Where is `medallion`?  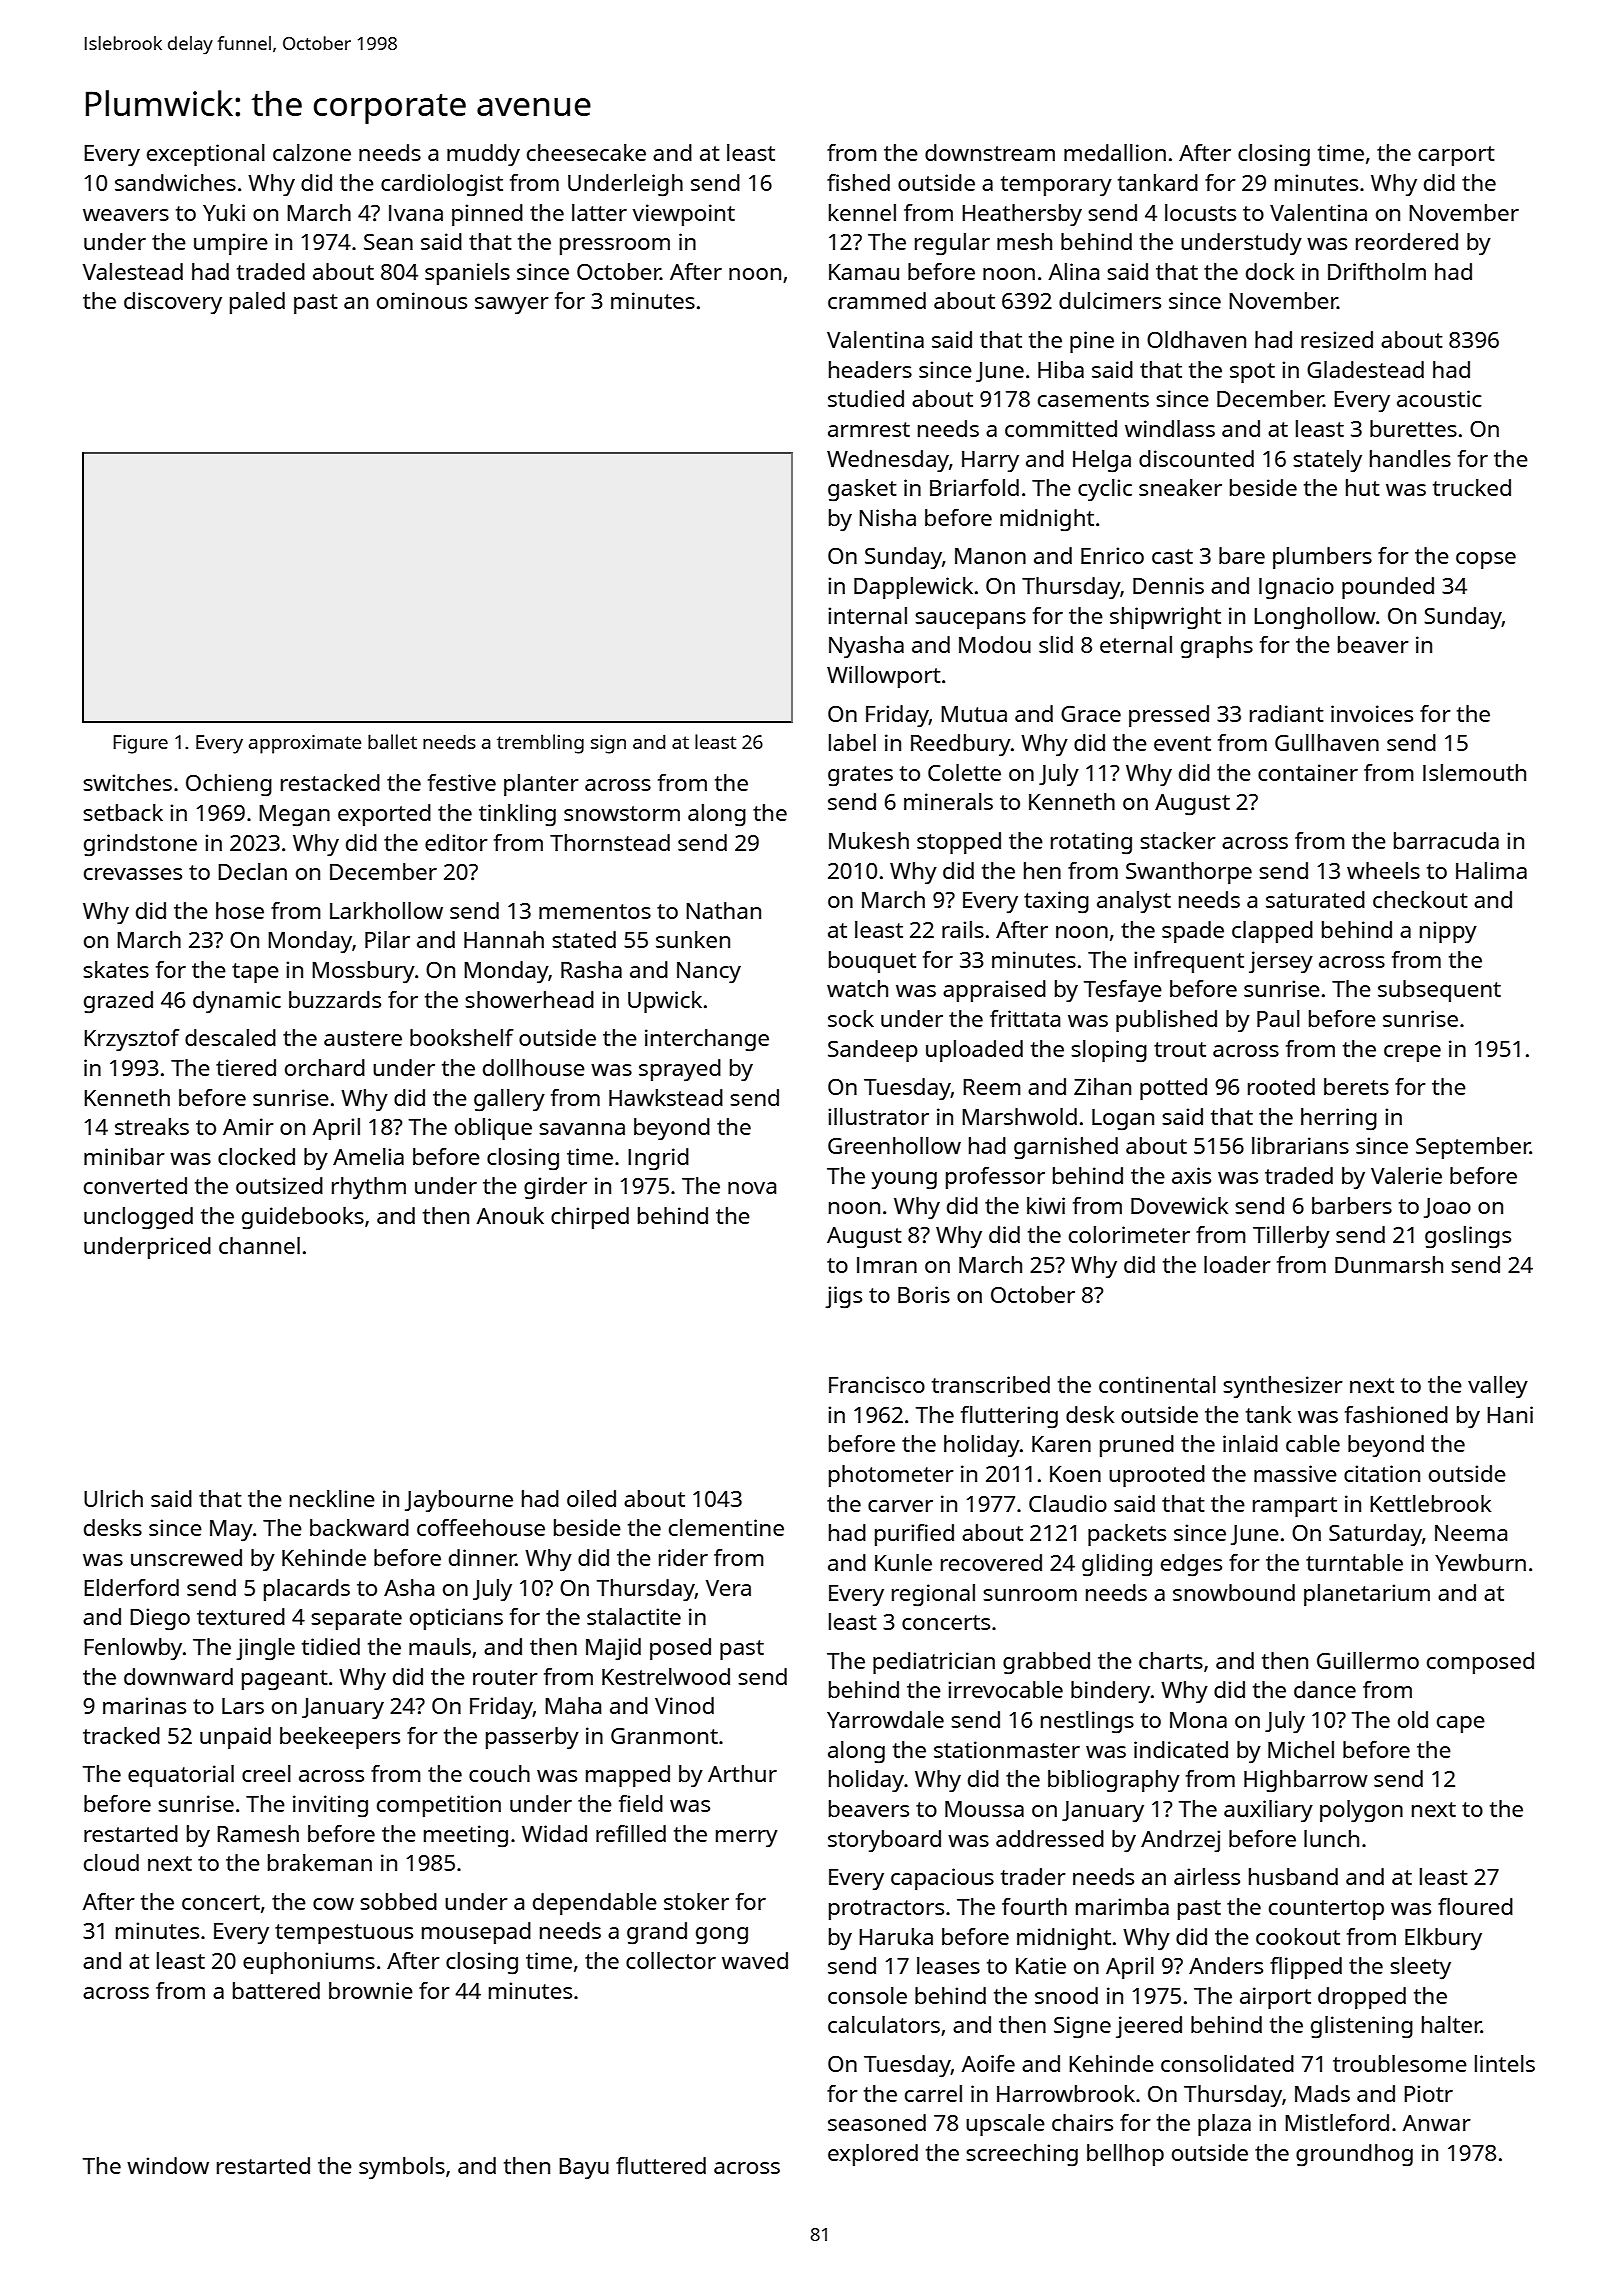 medallion is located at coordinates (1115, 152).
